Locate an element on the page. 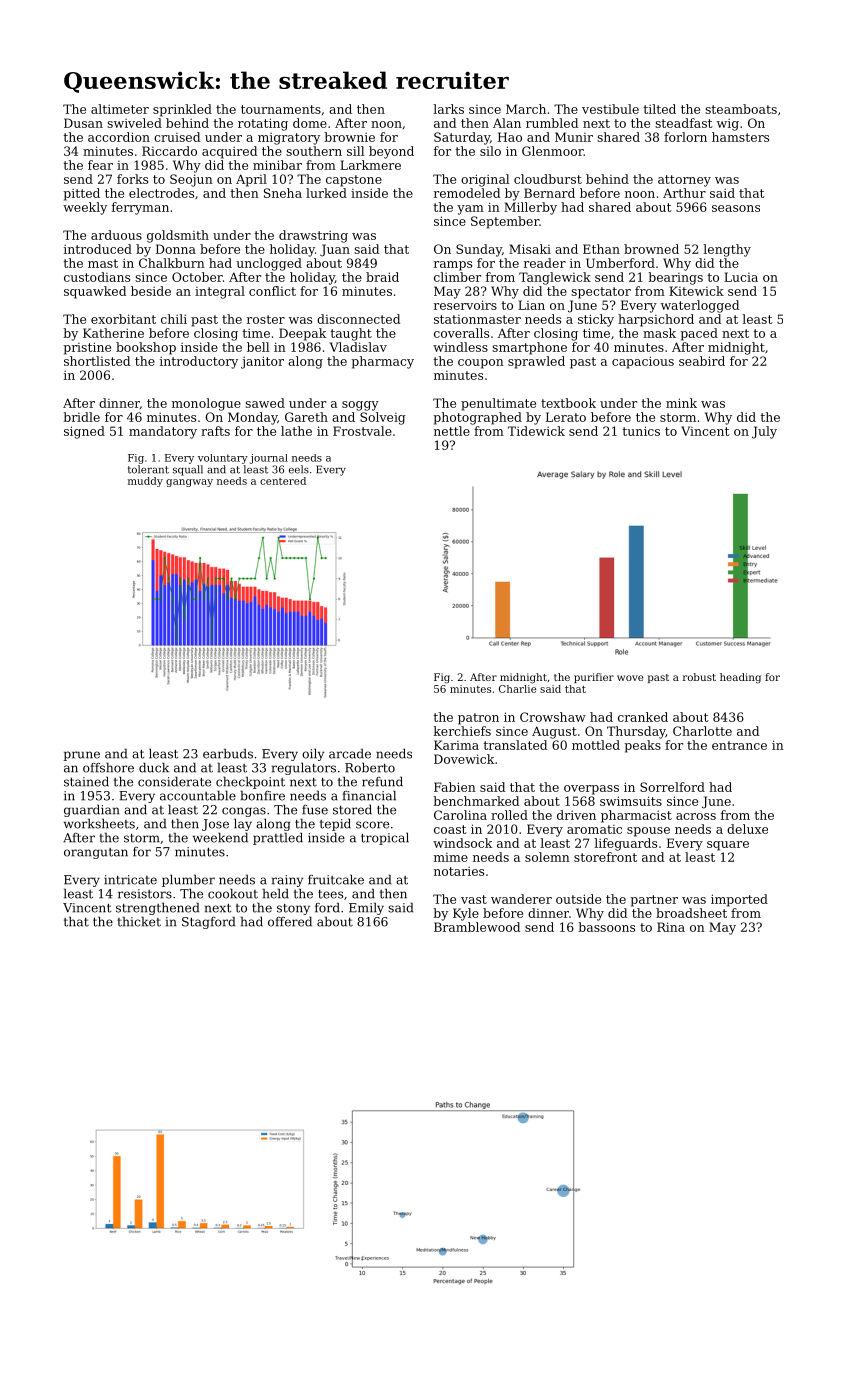 The height and width of the document is (1400, 849). lurked is located at coordinates (326, 193).
